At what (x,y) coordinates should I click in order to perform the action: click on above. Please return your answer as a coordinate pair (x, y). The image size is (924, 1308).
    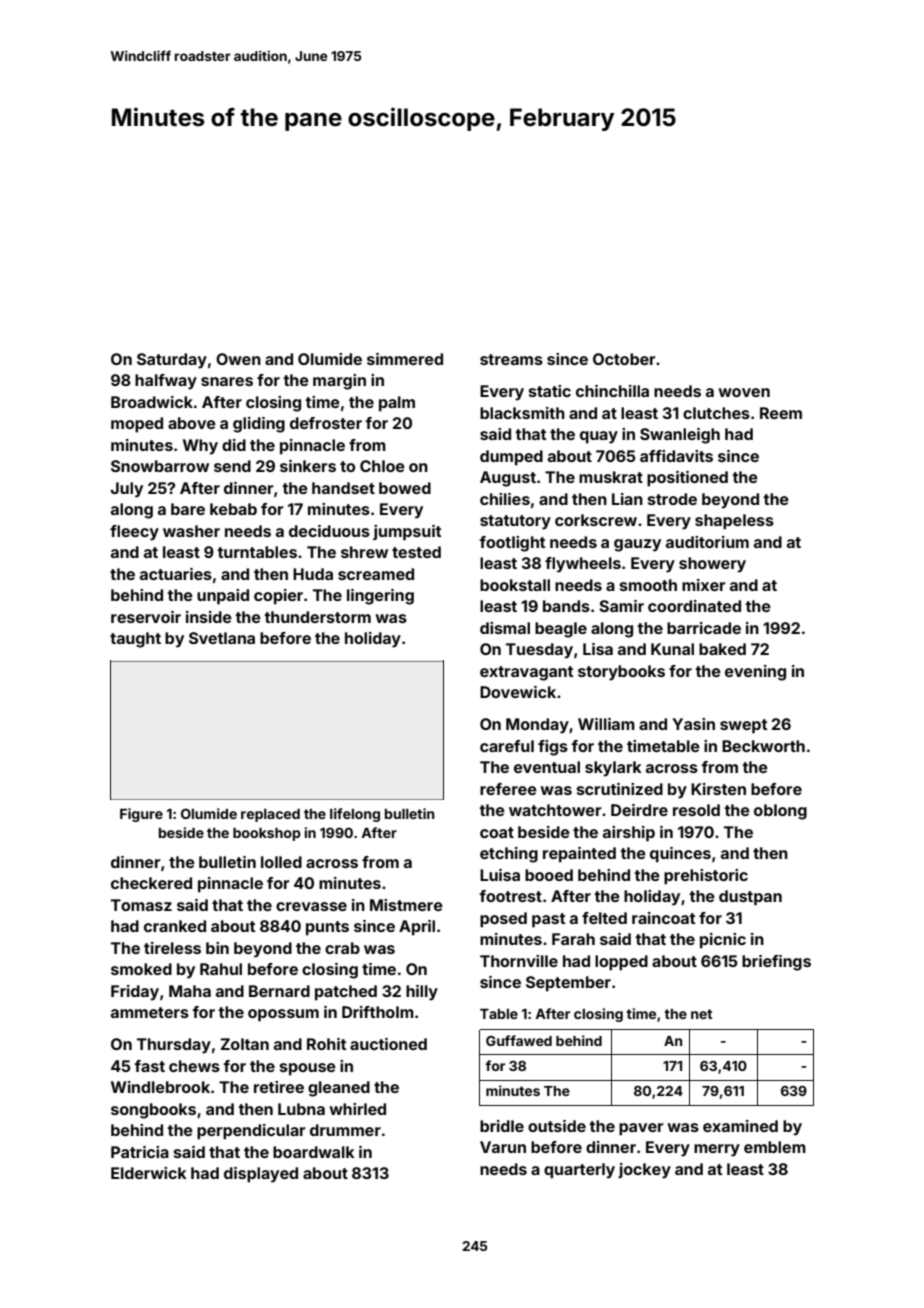
    Looking at the image, I should click on (192, 423).
